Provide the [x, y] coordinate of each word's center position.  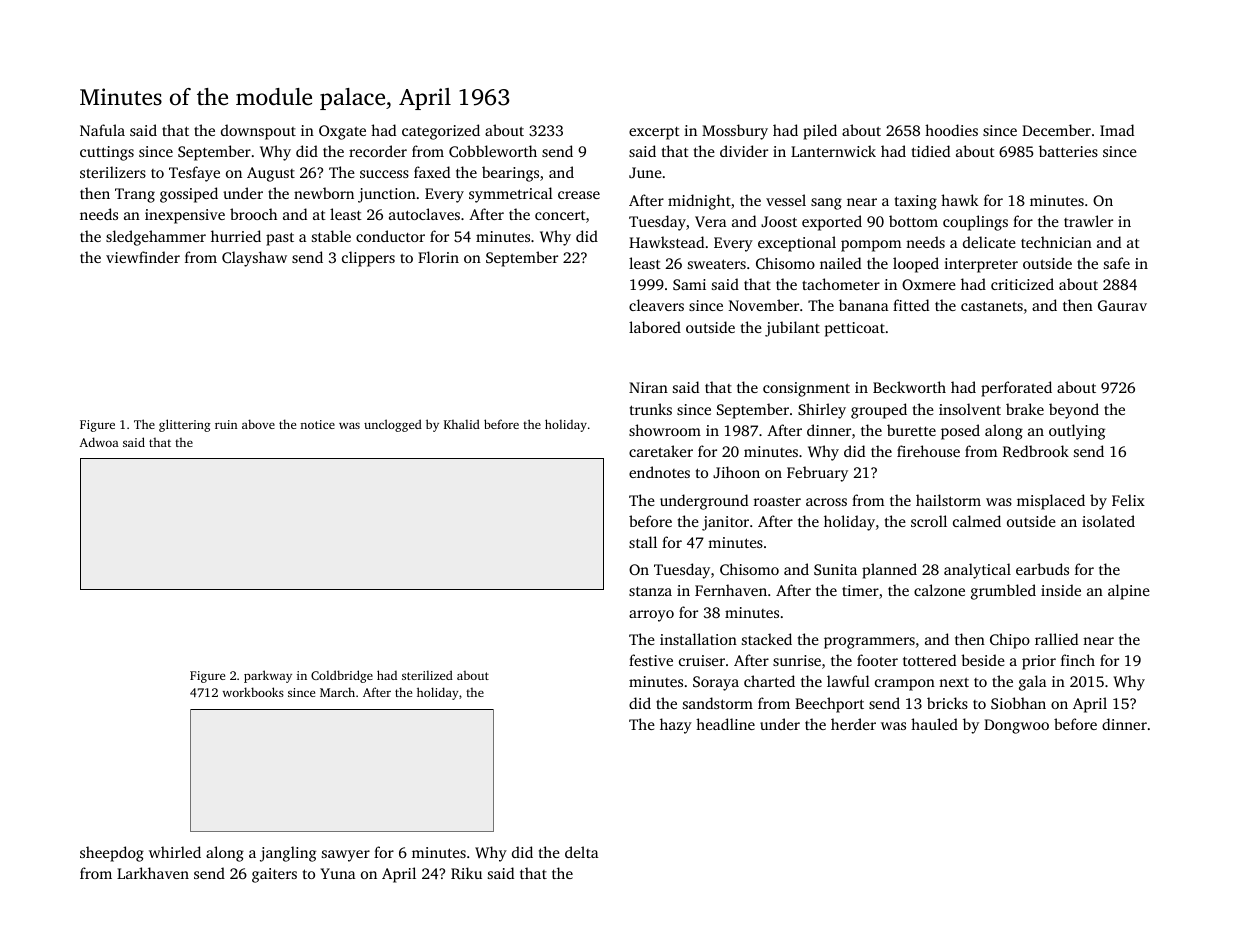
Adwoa [99, 442]
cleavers [656, 305]
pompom [871, 246]
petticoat [855, 329]
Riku [466, 873]
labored [655, 327]
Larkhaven [153, 873]
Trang [135, 195]
